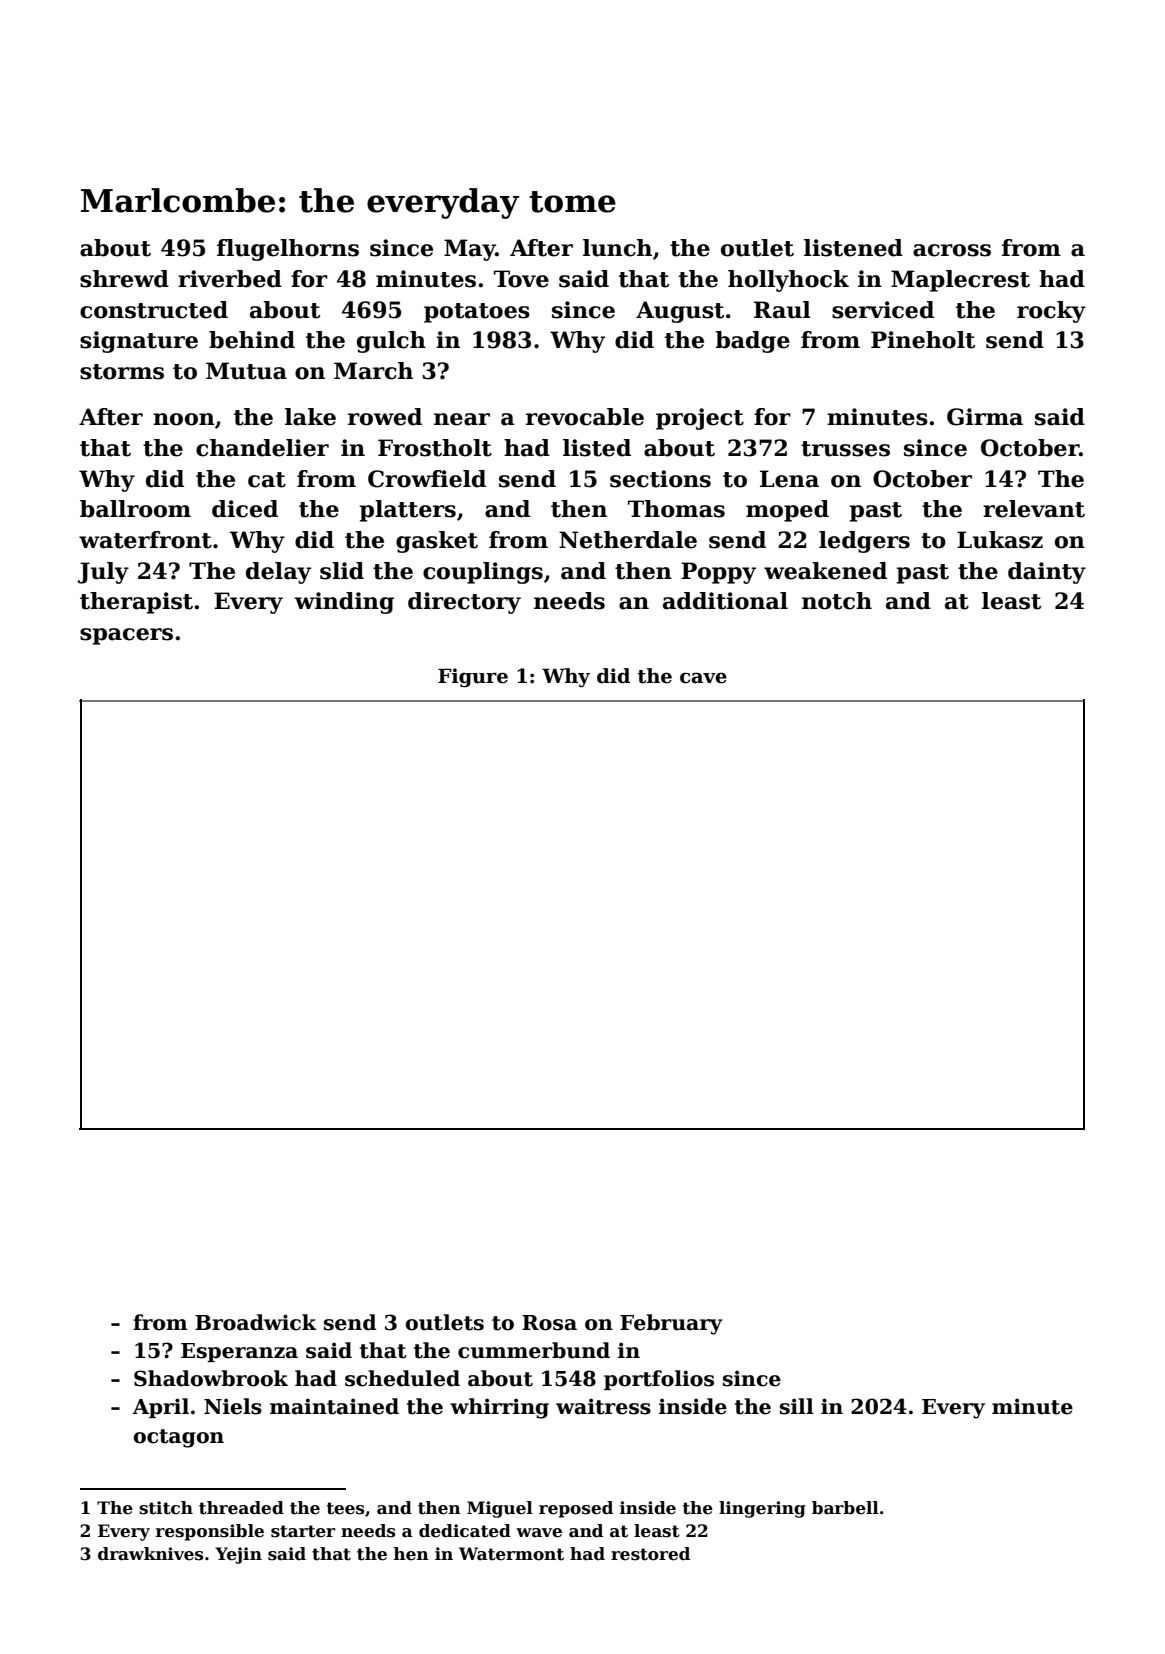 This image has height=1654, width=1165. What do you see at coordinates (680, 312) in the image?
I see `August` at bounding box center [680, 312].
